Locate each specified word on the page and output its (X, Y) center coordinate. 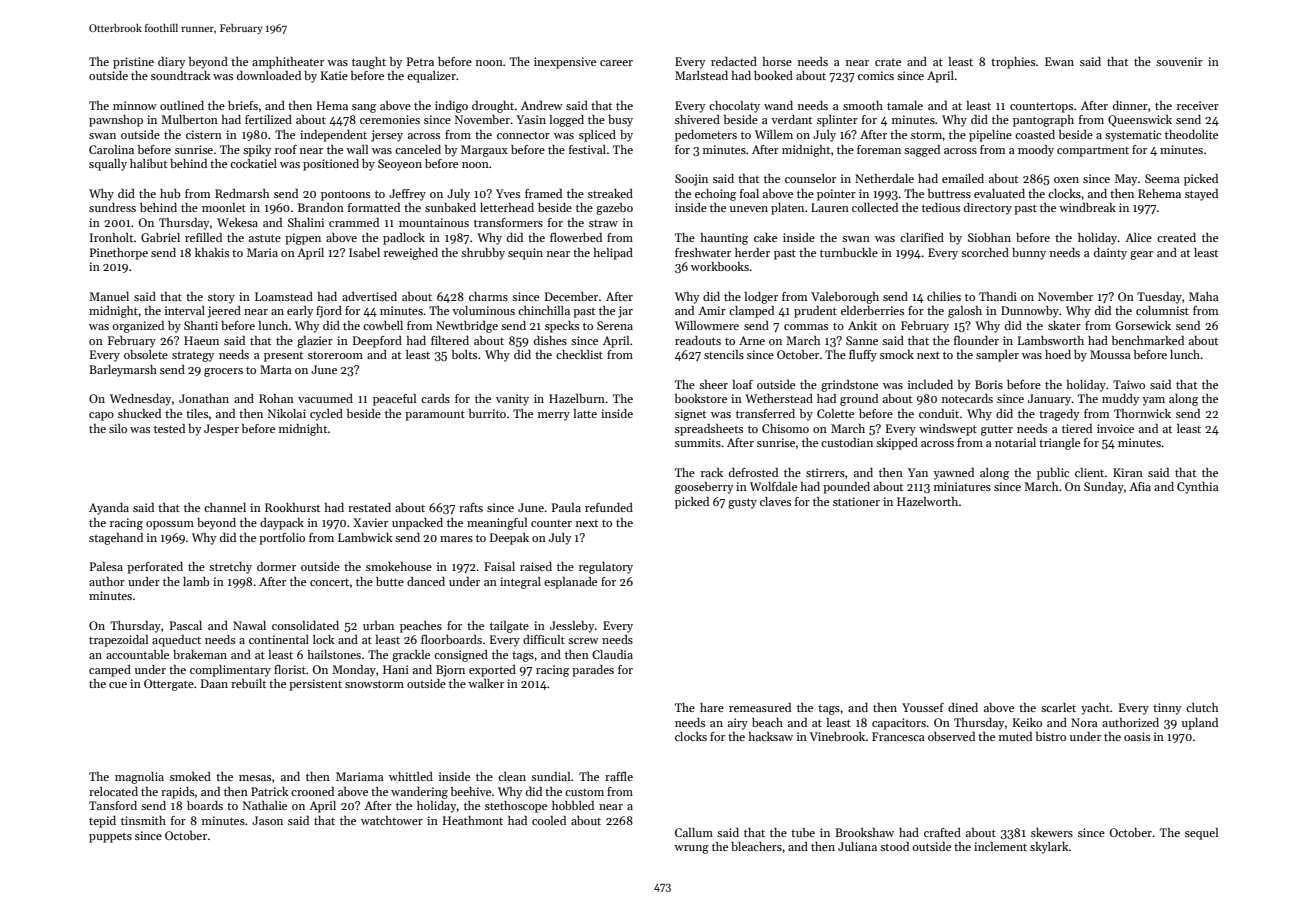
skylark (1049, 848)
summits (698, 442)
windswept (948, 430)
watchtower (392, 820)
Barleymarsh (123, 371)
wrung (691, 849)
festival (587, 149)
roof (286, 149)
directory (988, 209)
